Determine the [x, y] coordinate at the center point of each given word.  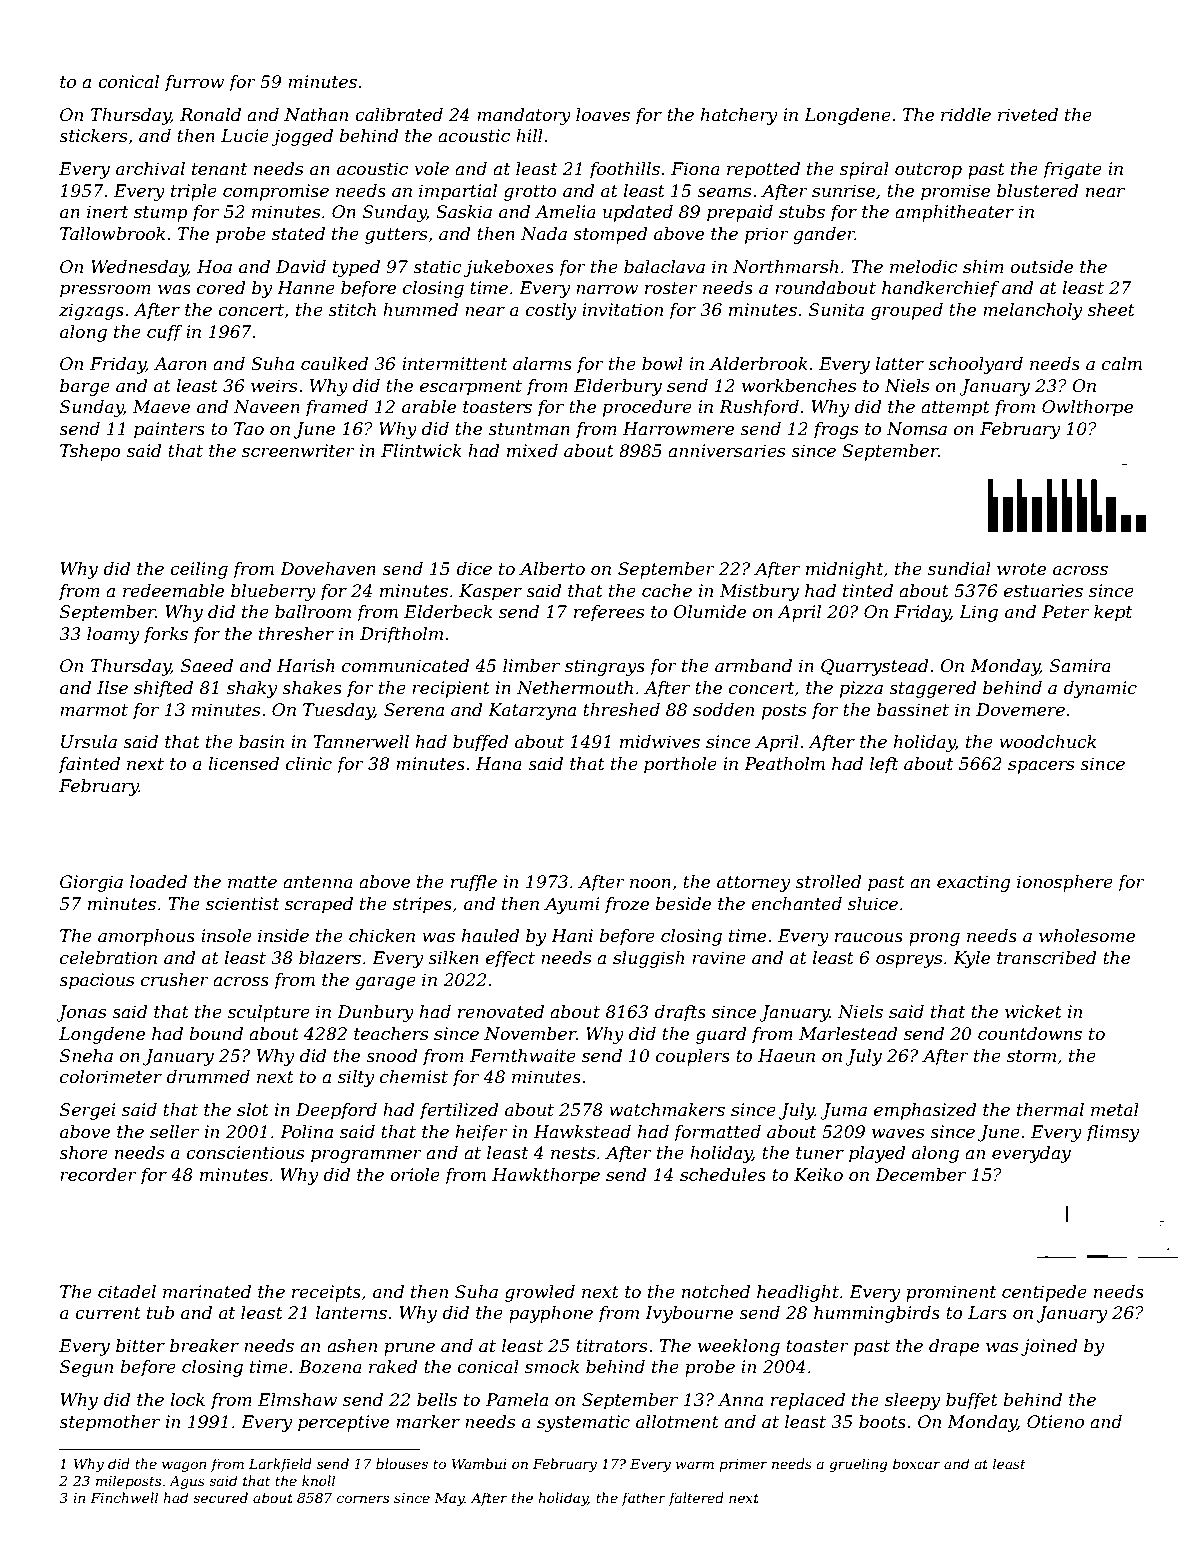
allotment [677, 1422]
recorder [98, 1175]
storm [1031, 1056]
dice [474, 569]
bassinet [913, 710]
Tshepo [90, 452]
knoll [318, 1480]
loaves [603, 114]
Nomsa [916, 429]
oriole [415, 1175]
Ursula [89, 742]
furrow [194, 83]
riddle [966, 115]
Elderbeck [448, 612]
